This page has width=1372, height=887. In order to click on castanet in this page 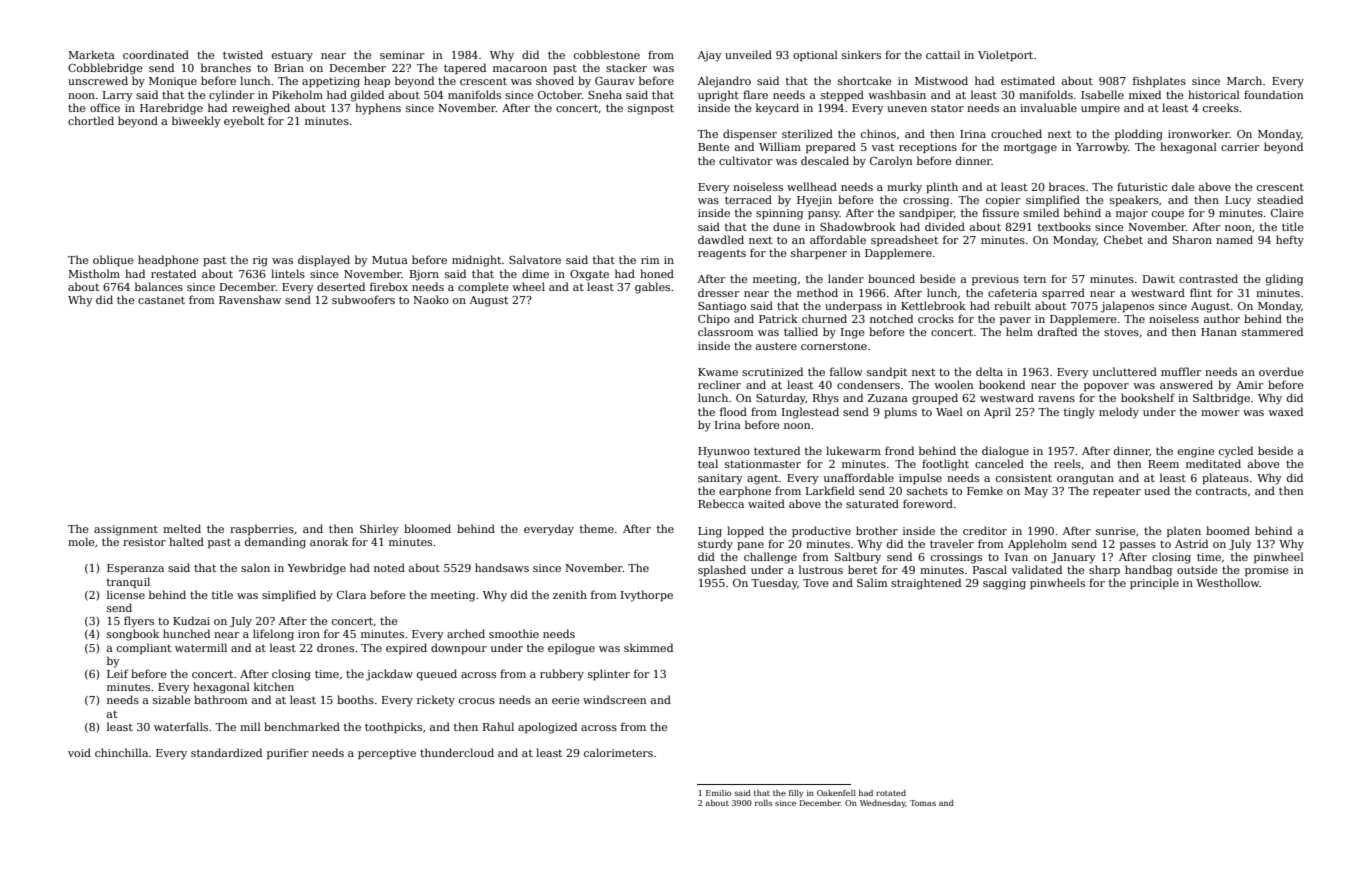, I will do `click(161, 300)`.
